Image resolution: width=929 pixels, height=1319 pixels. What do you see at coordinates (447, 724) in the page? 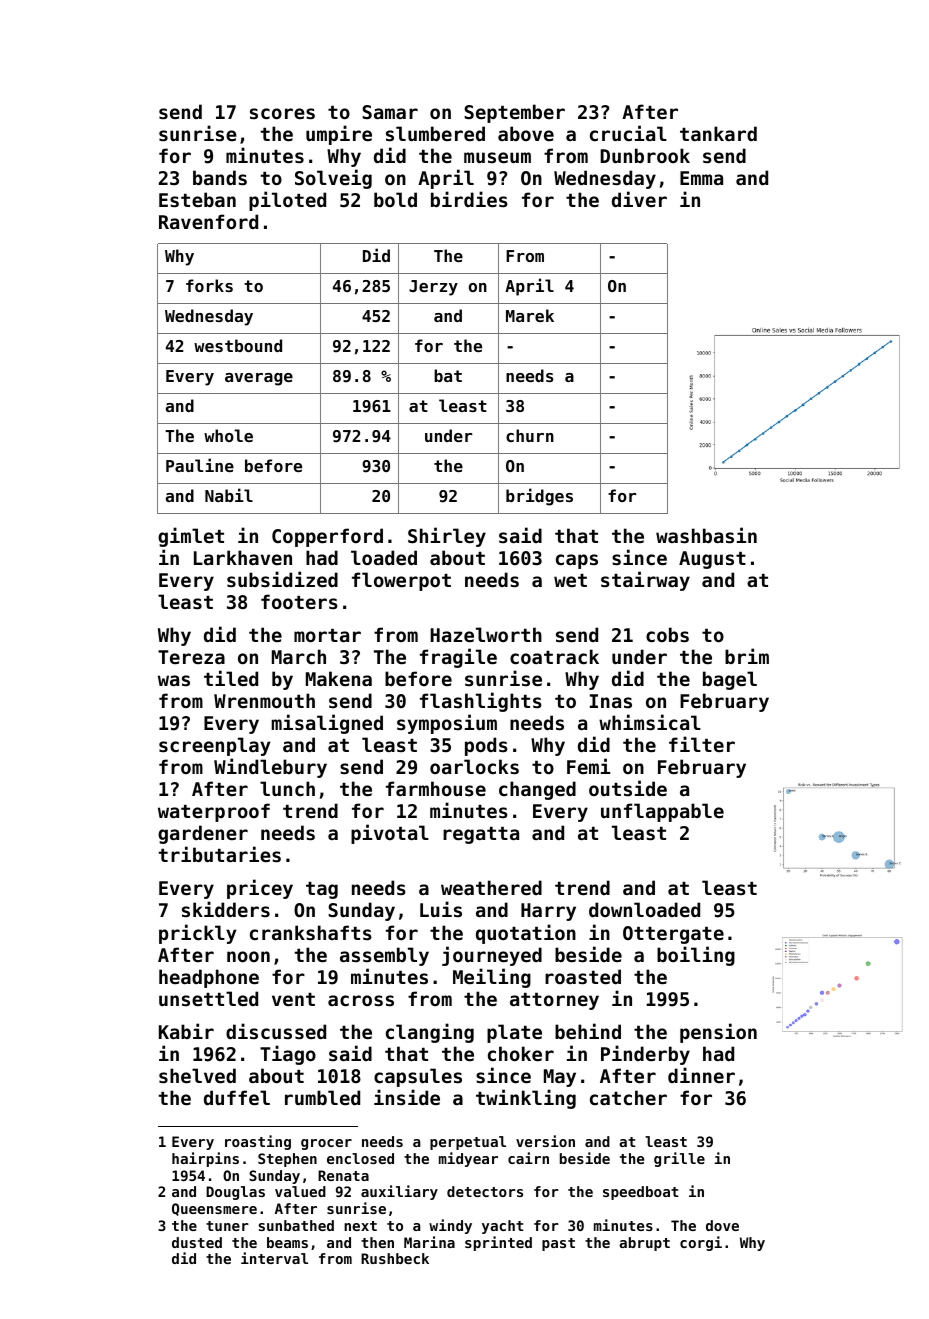
I see `symposium` at bounding box center [447, 724].
